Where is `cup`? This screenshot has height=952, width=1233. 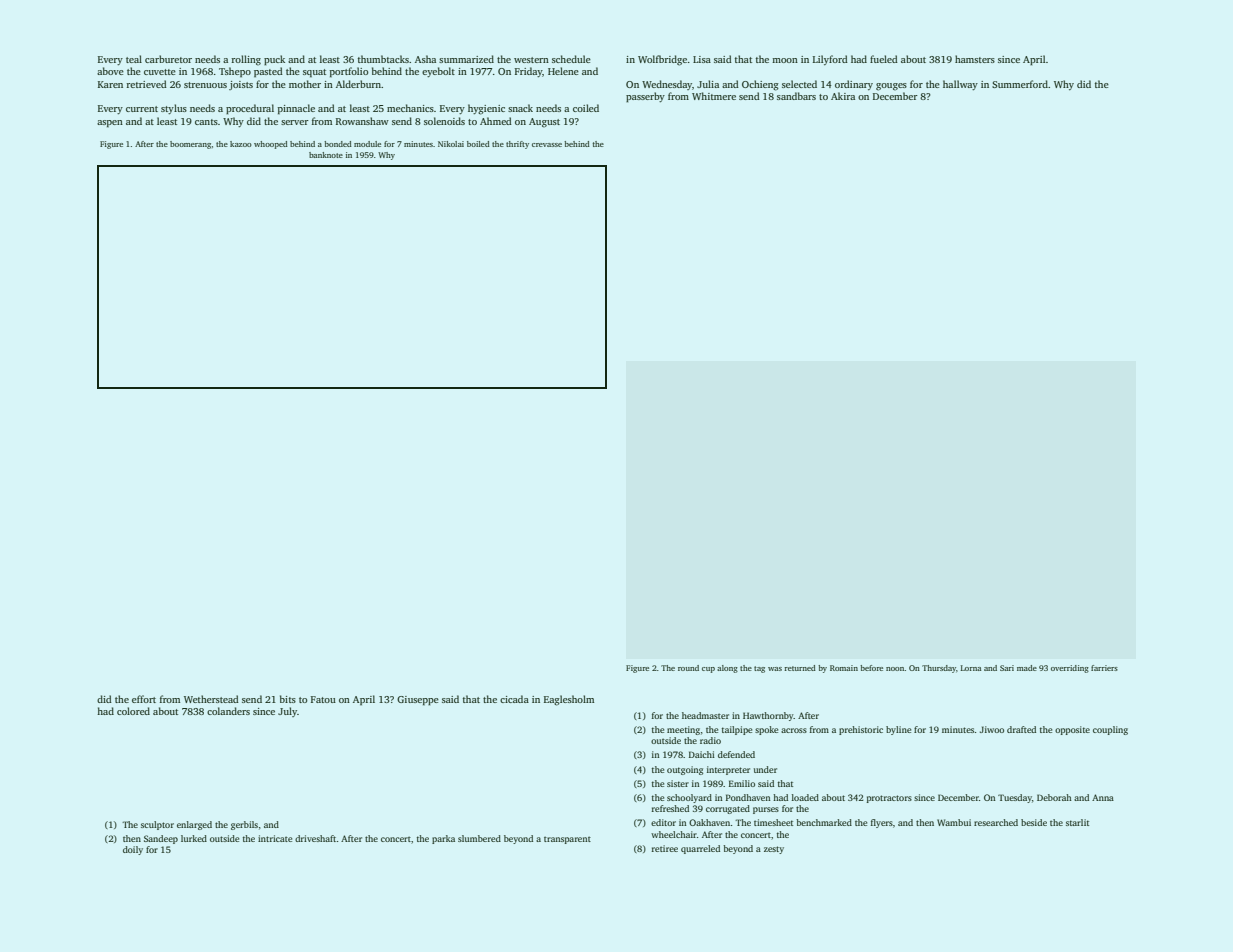 cup is located at coordinates (708, 670).
